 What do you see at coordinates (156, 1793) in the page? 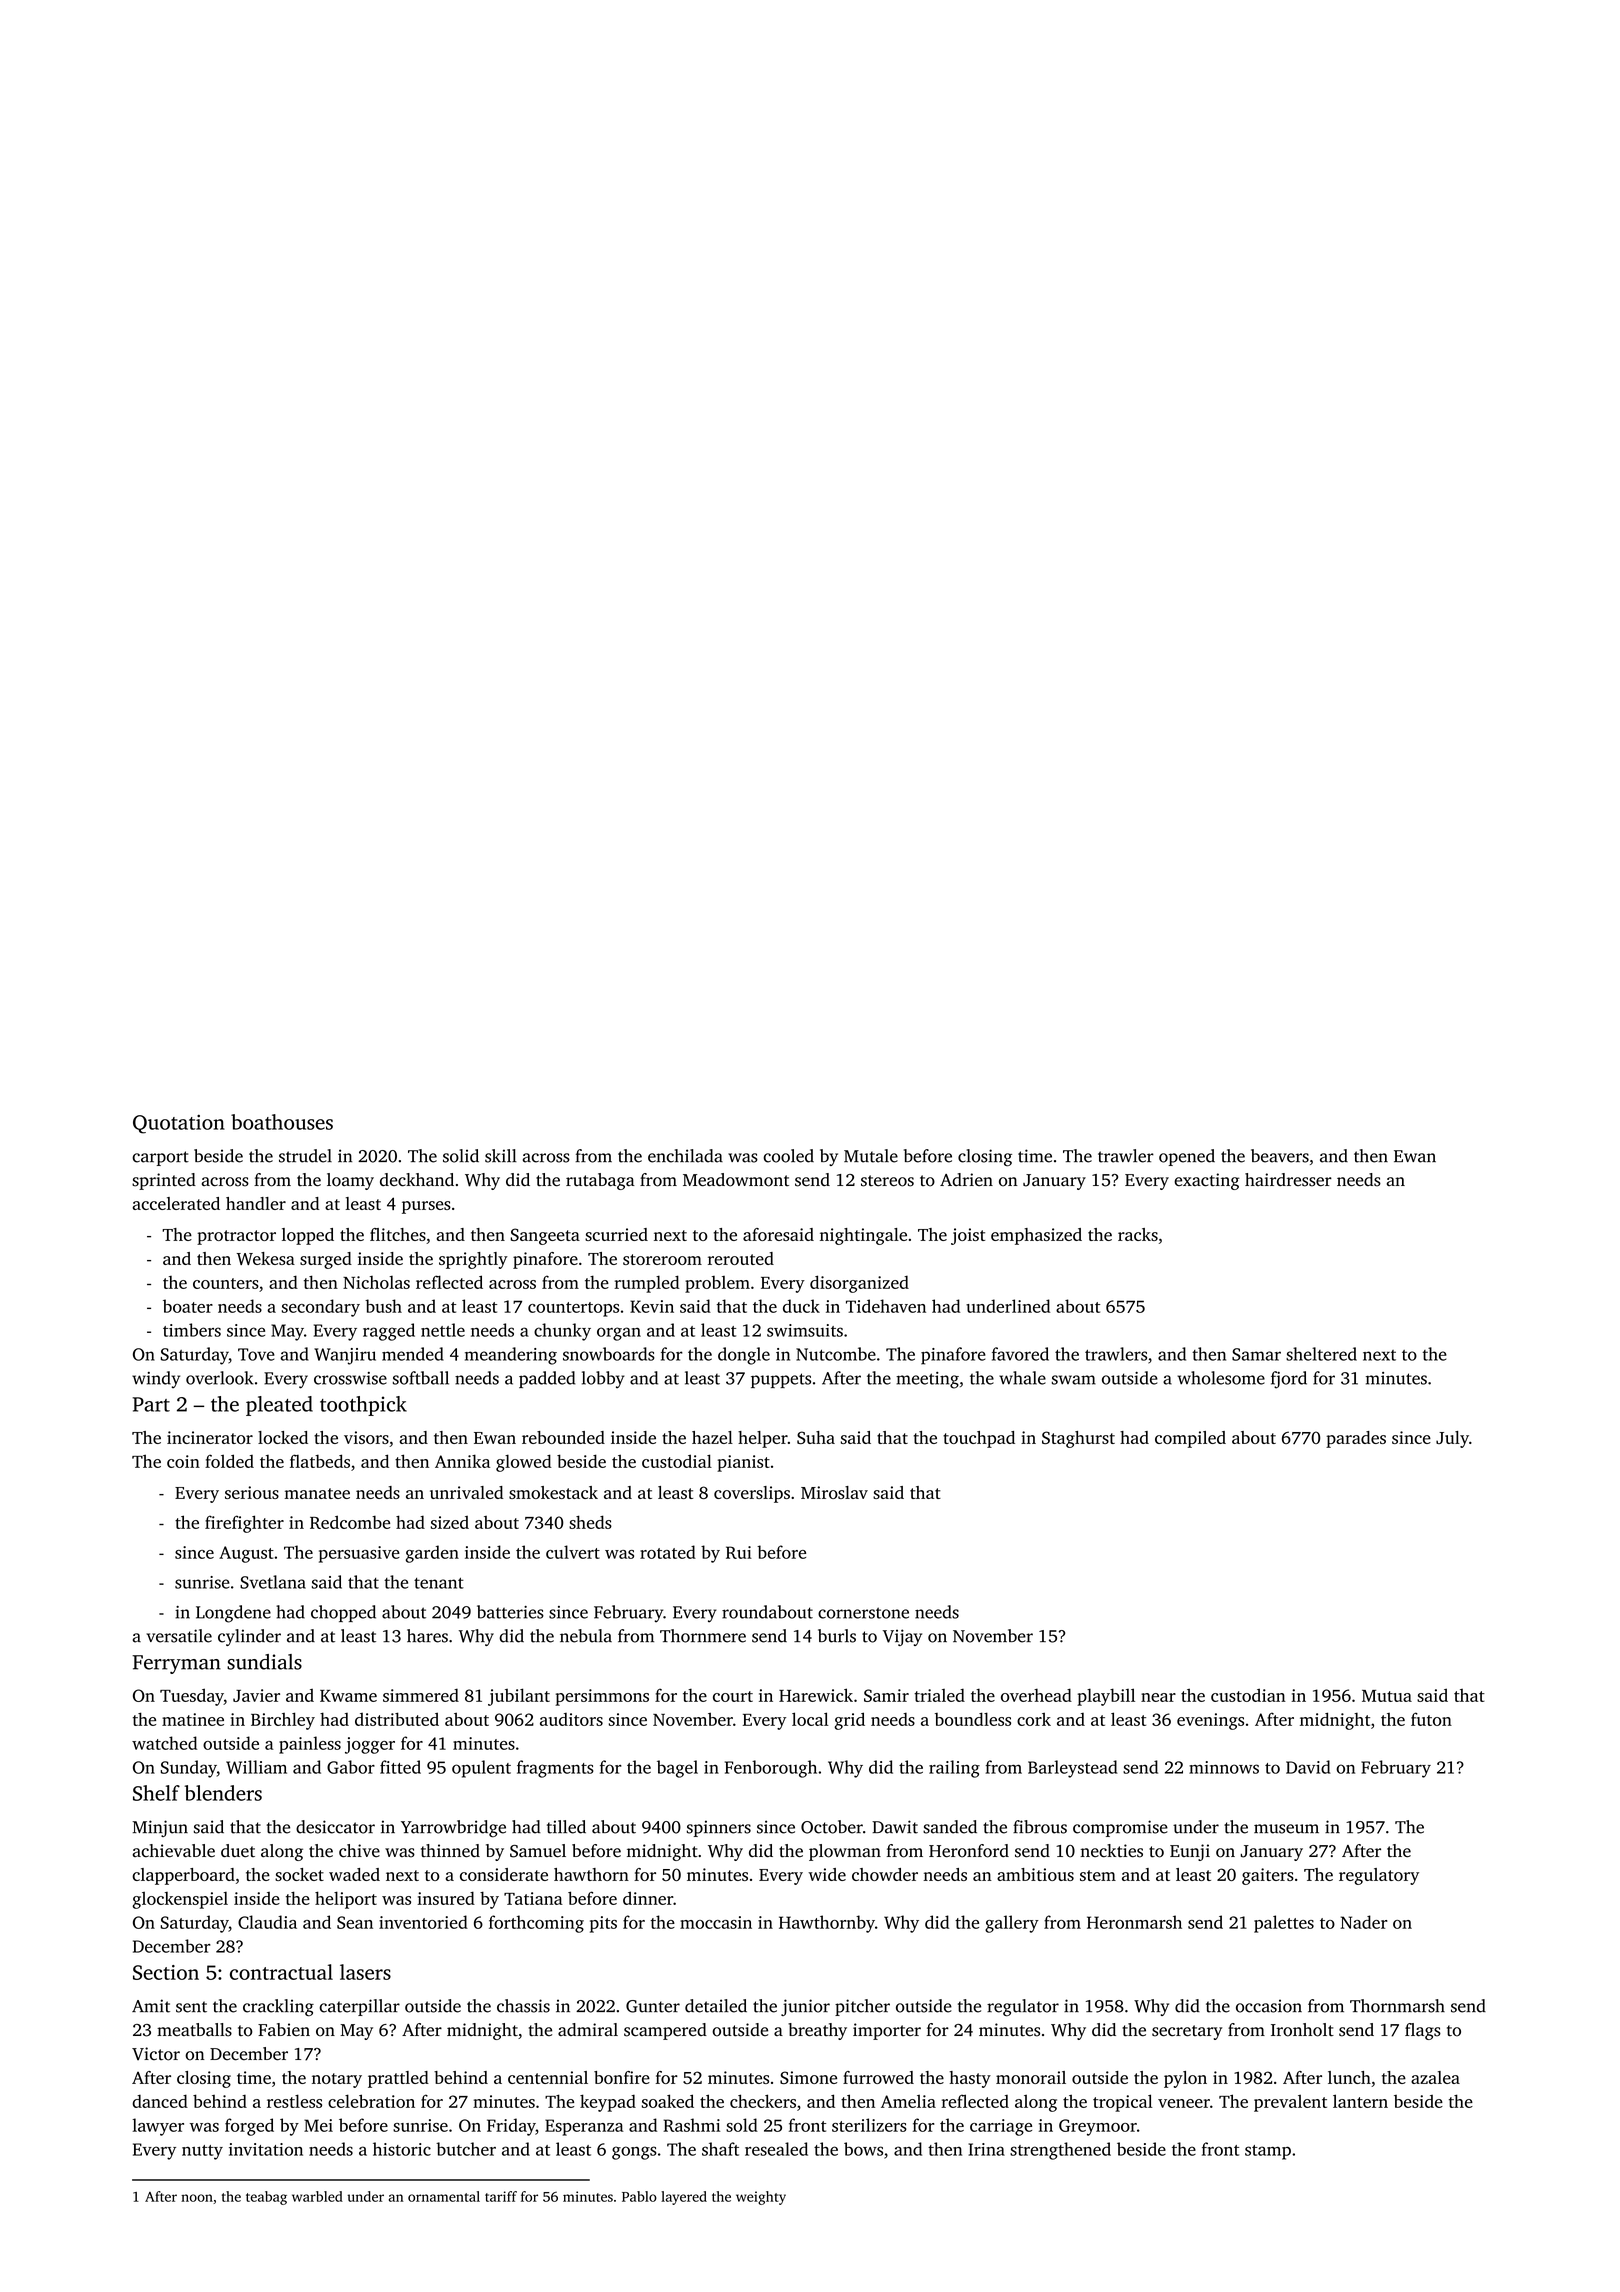
I see `Shelf` at bounding box center [156, 1793].
